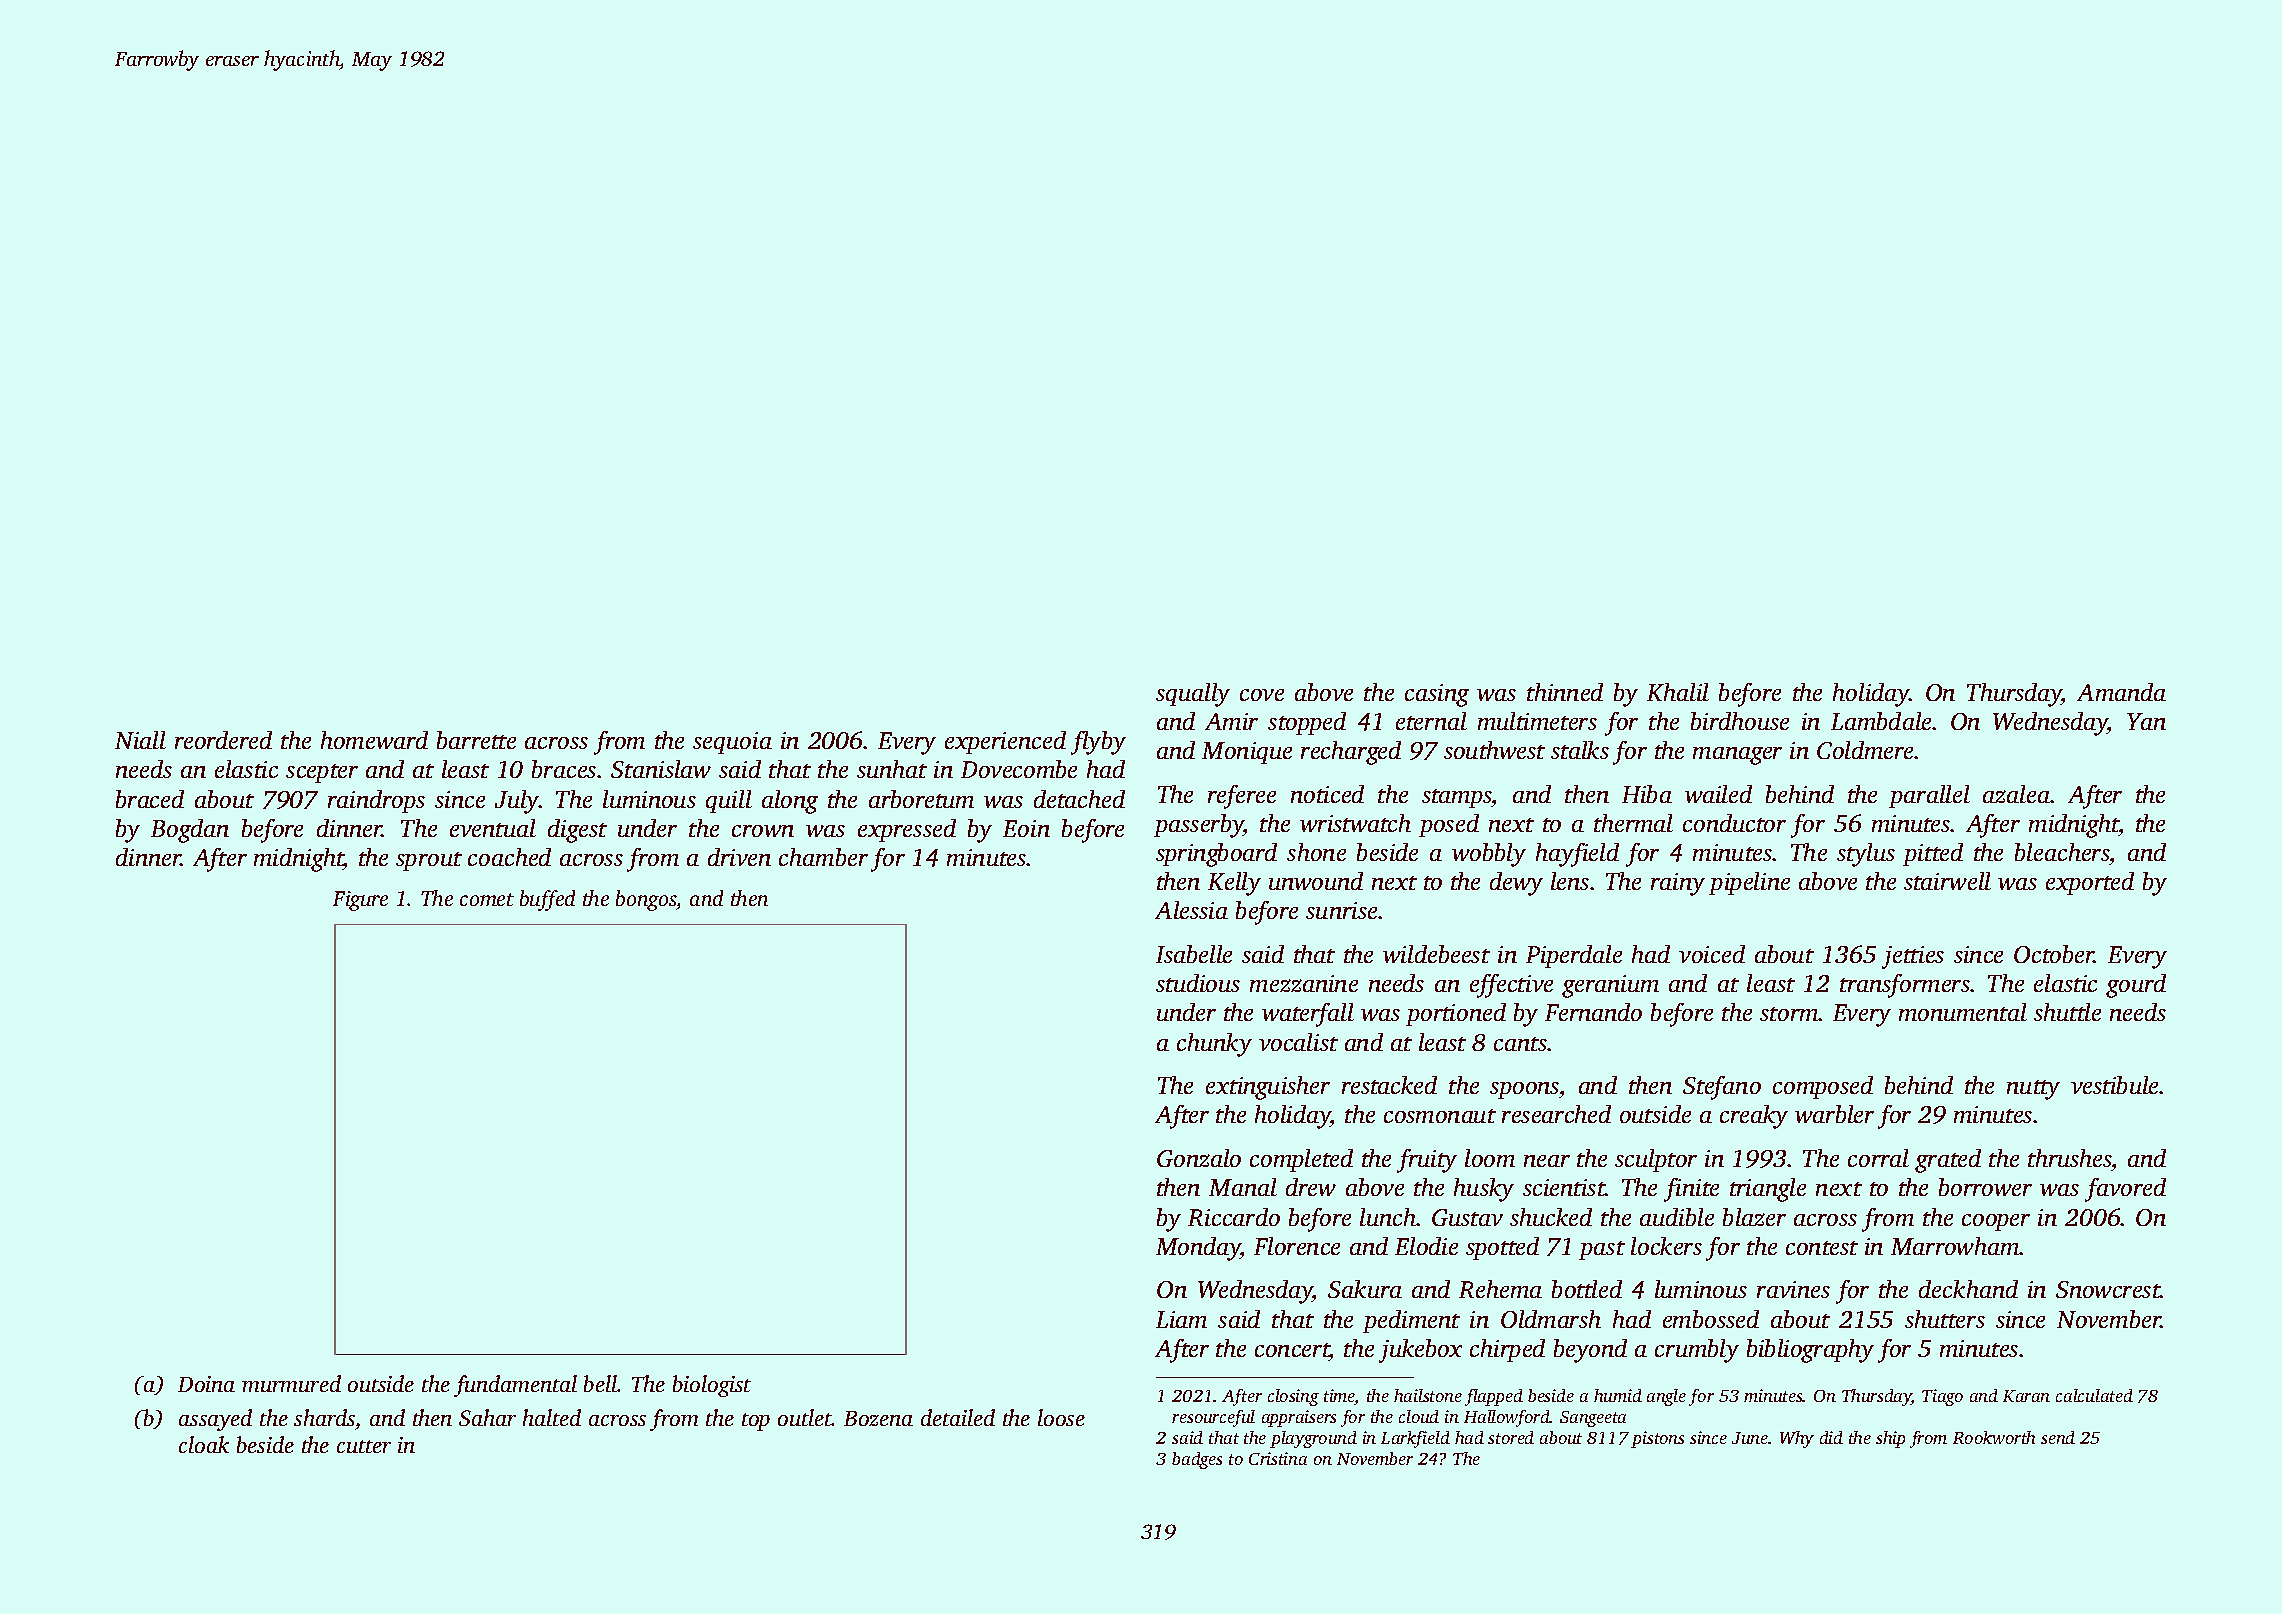 The width and height of the page is (2282, 1614). Describe the element at coordinates (1456, 1014) in the page. I see `portioned` at that location.
